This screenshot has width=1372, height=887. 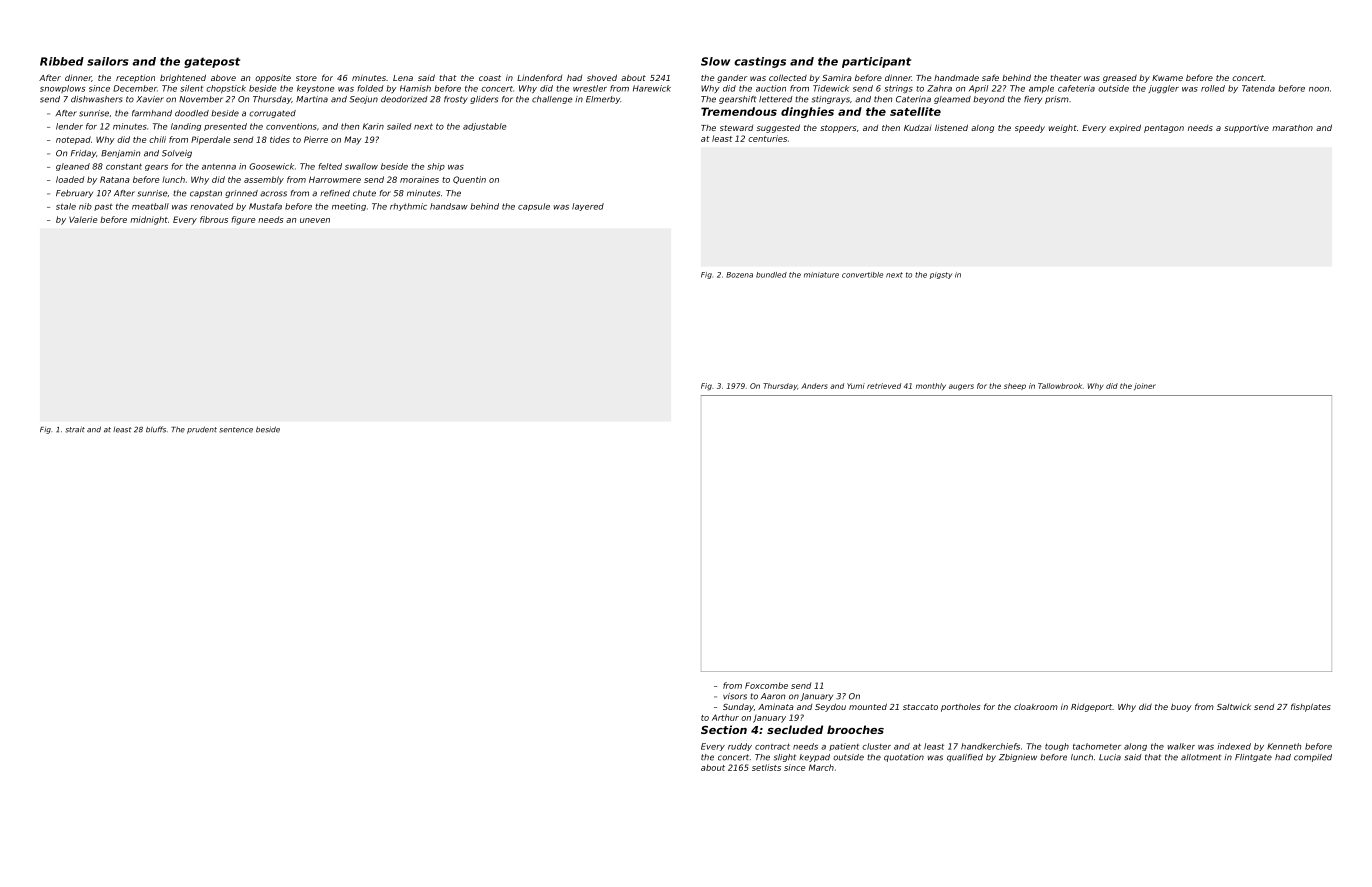 I want to click on Arthur, so click(x=725, y=717).
